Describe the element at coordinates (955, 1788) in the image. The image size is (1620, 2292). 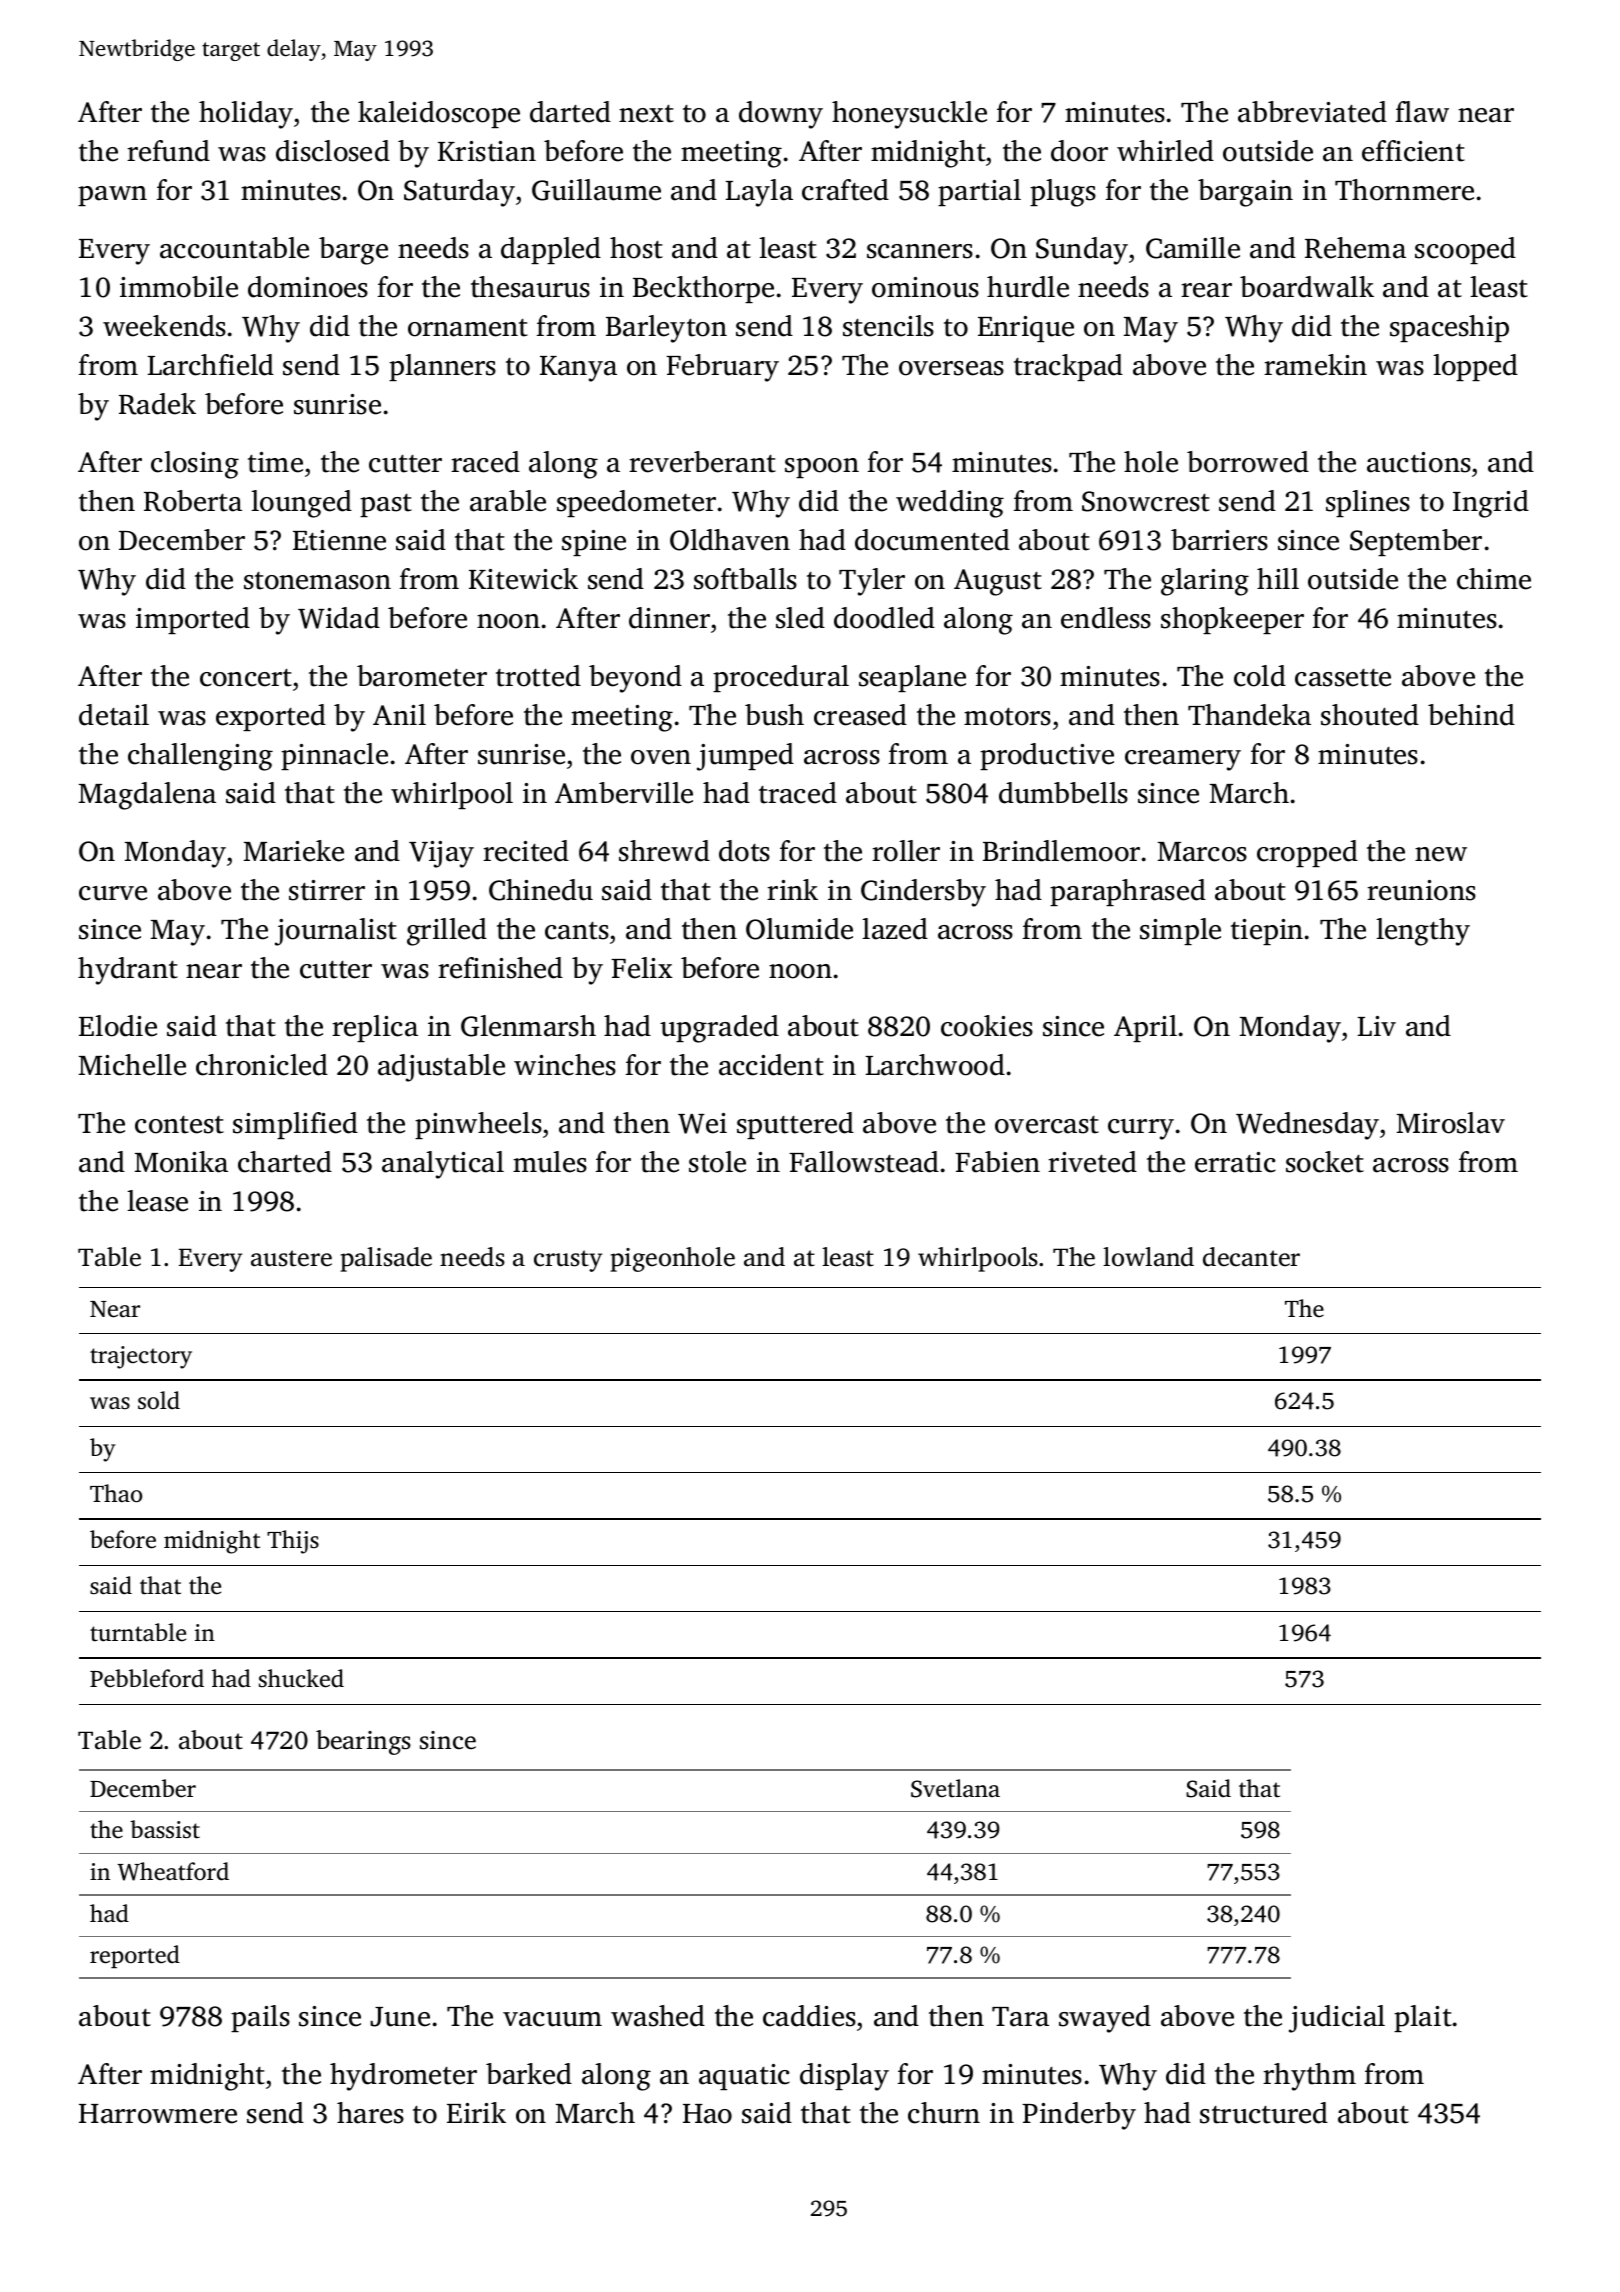
I see `Svetlana` at that location.
